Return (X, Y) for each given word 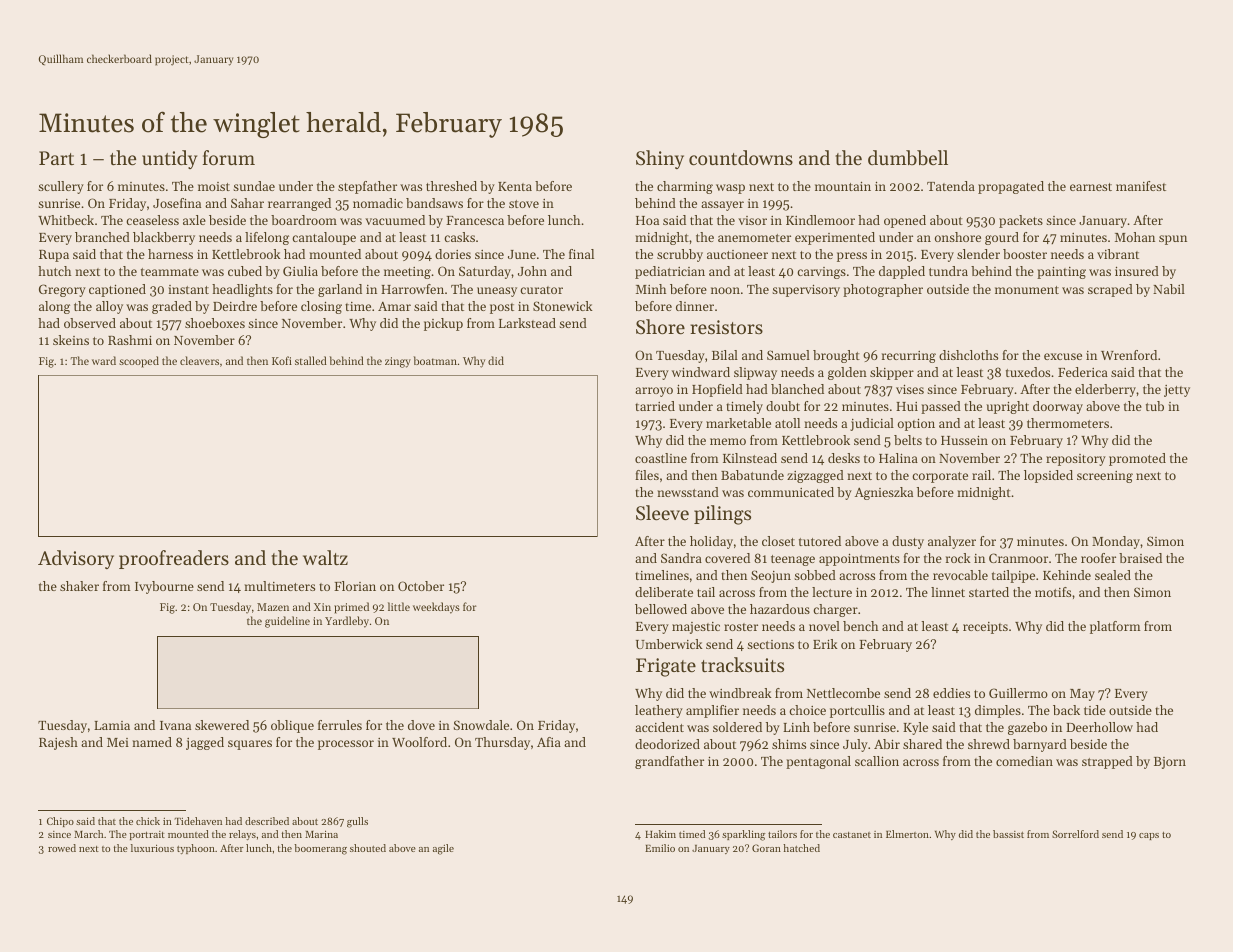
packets (1021, 221)
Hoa (647, 220)
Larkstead (527, 323)
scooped (139, 362)
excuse (1063, 356)
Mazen (273, 607)
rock (958, 558)
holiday (711, 542)
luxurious (152, 848)
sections (770, 644)
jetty (1177, 391)
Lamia (112, 725)
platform (1115, 627)
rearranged (299, 204)
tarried (655, 406)
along (54, 307)
